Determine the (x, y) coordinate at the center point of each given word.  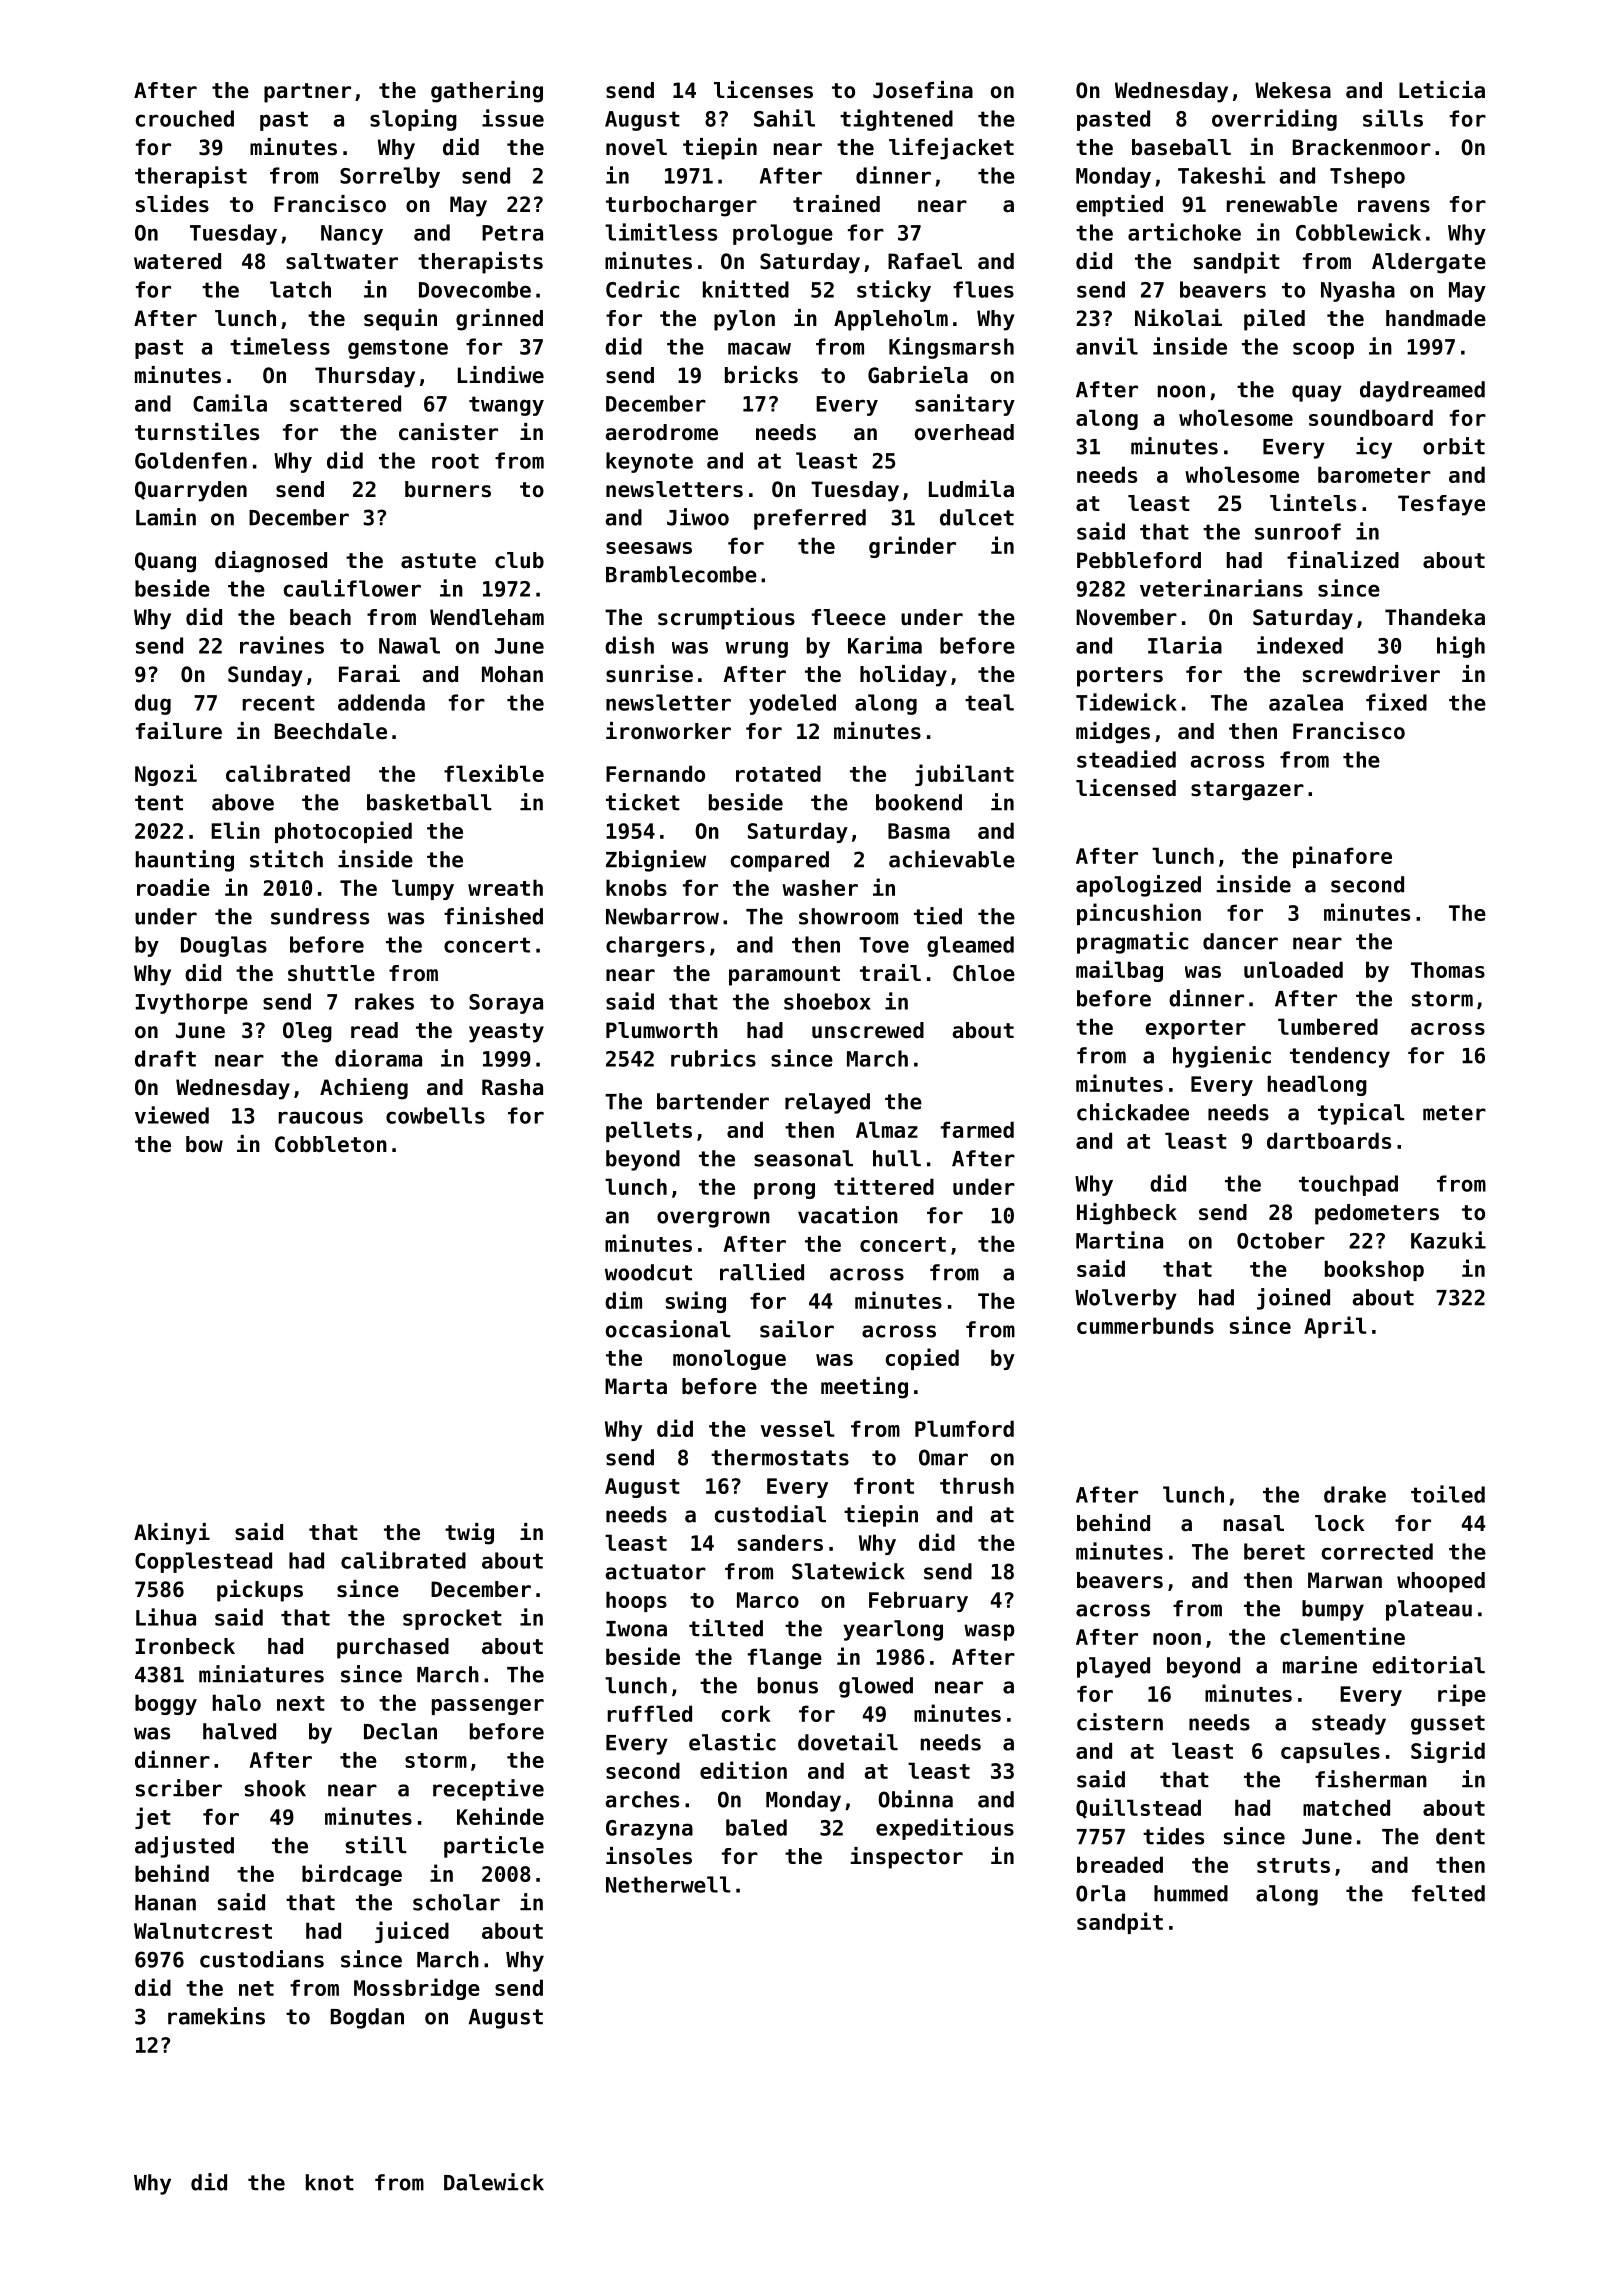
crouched (185, 118)
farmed (977, 1129)
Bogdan (367, 2018)
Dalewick (494, 2182)
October (1281, 1240)
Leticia (1442, 90)
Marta (636, 1386)
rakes (384, 1001)
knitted (746, 289)
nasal (1254, 1523)
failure (179, 731)
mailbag (1119, 971)
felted (1448, 1893)
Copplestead (203, 1562)
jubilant (964, 775)
